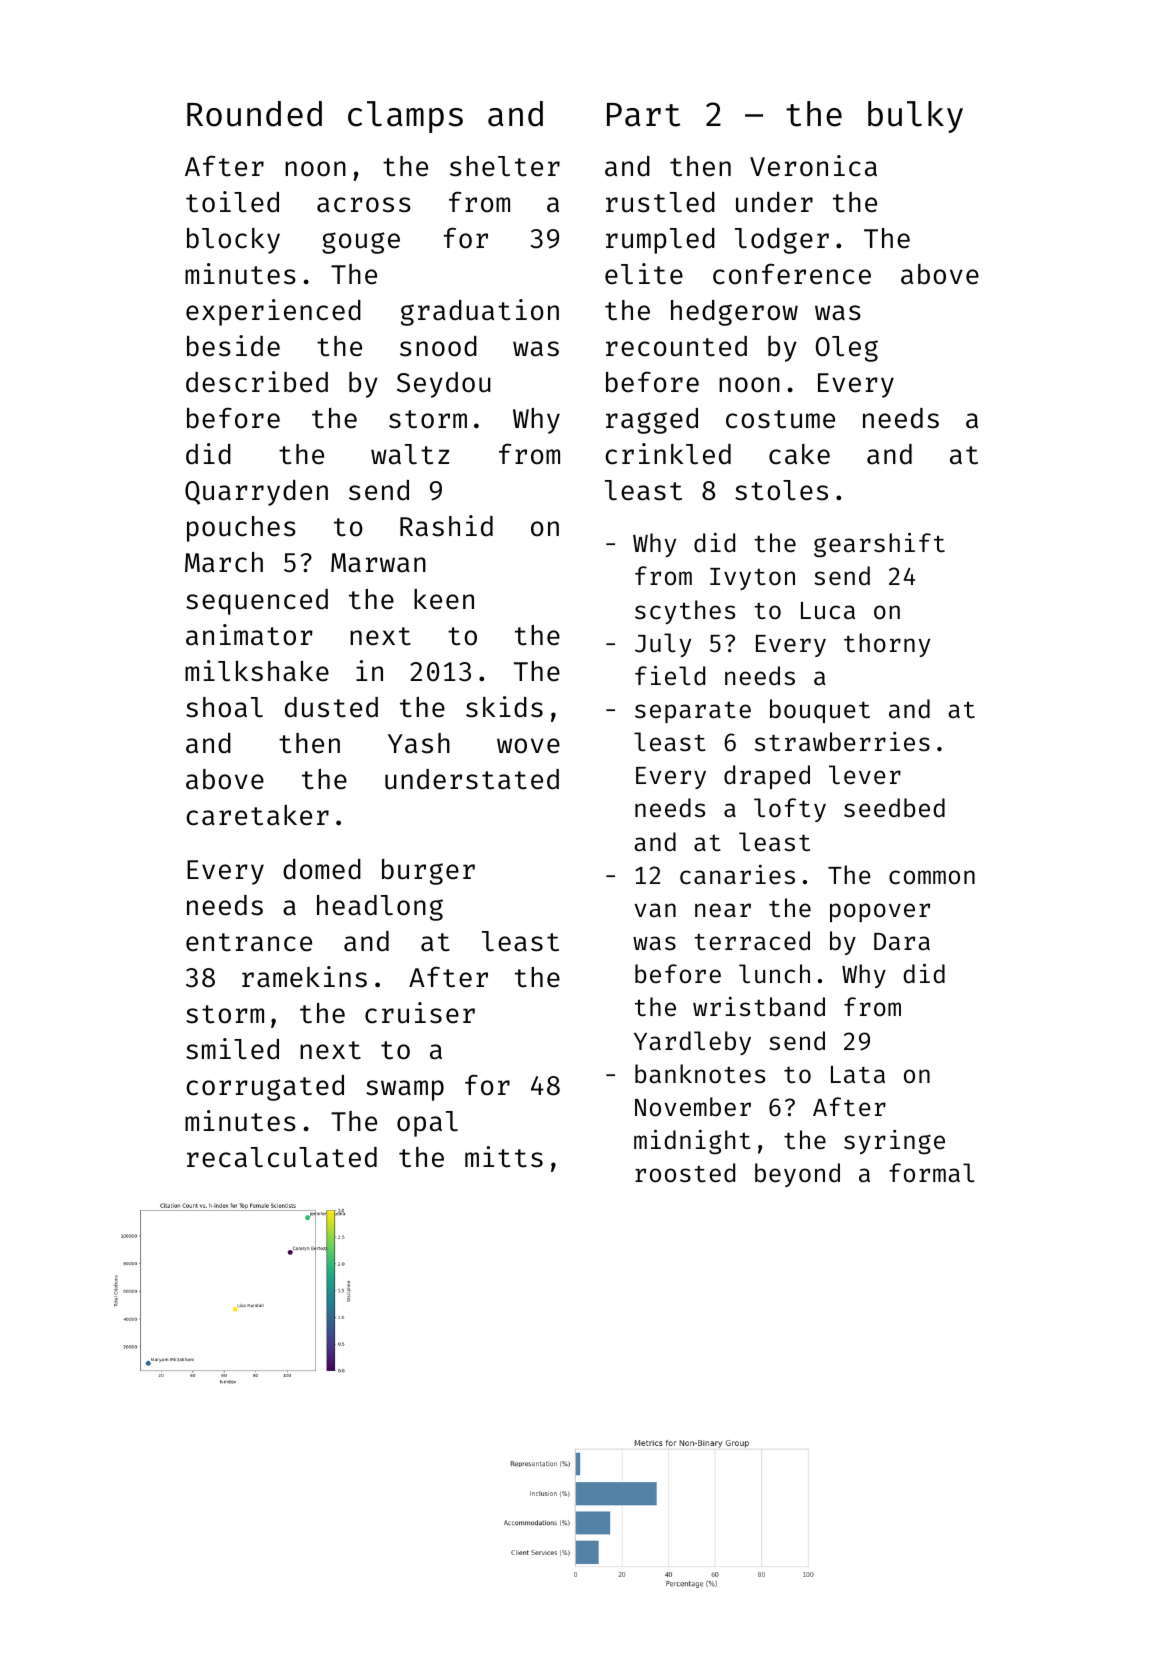  What do you see at coordinates (643, 115) in the screenshot?
I see `Part` at bounding box center [643, 115].
